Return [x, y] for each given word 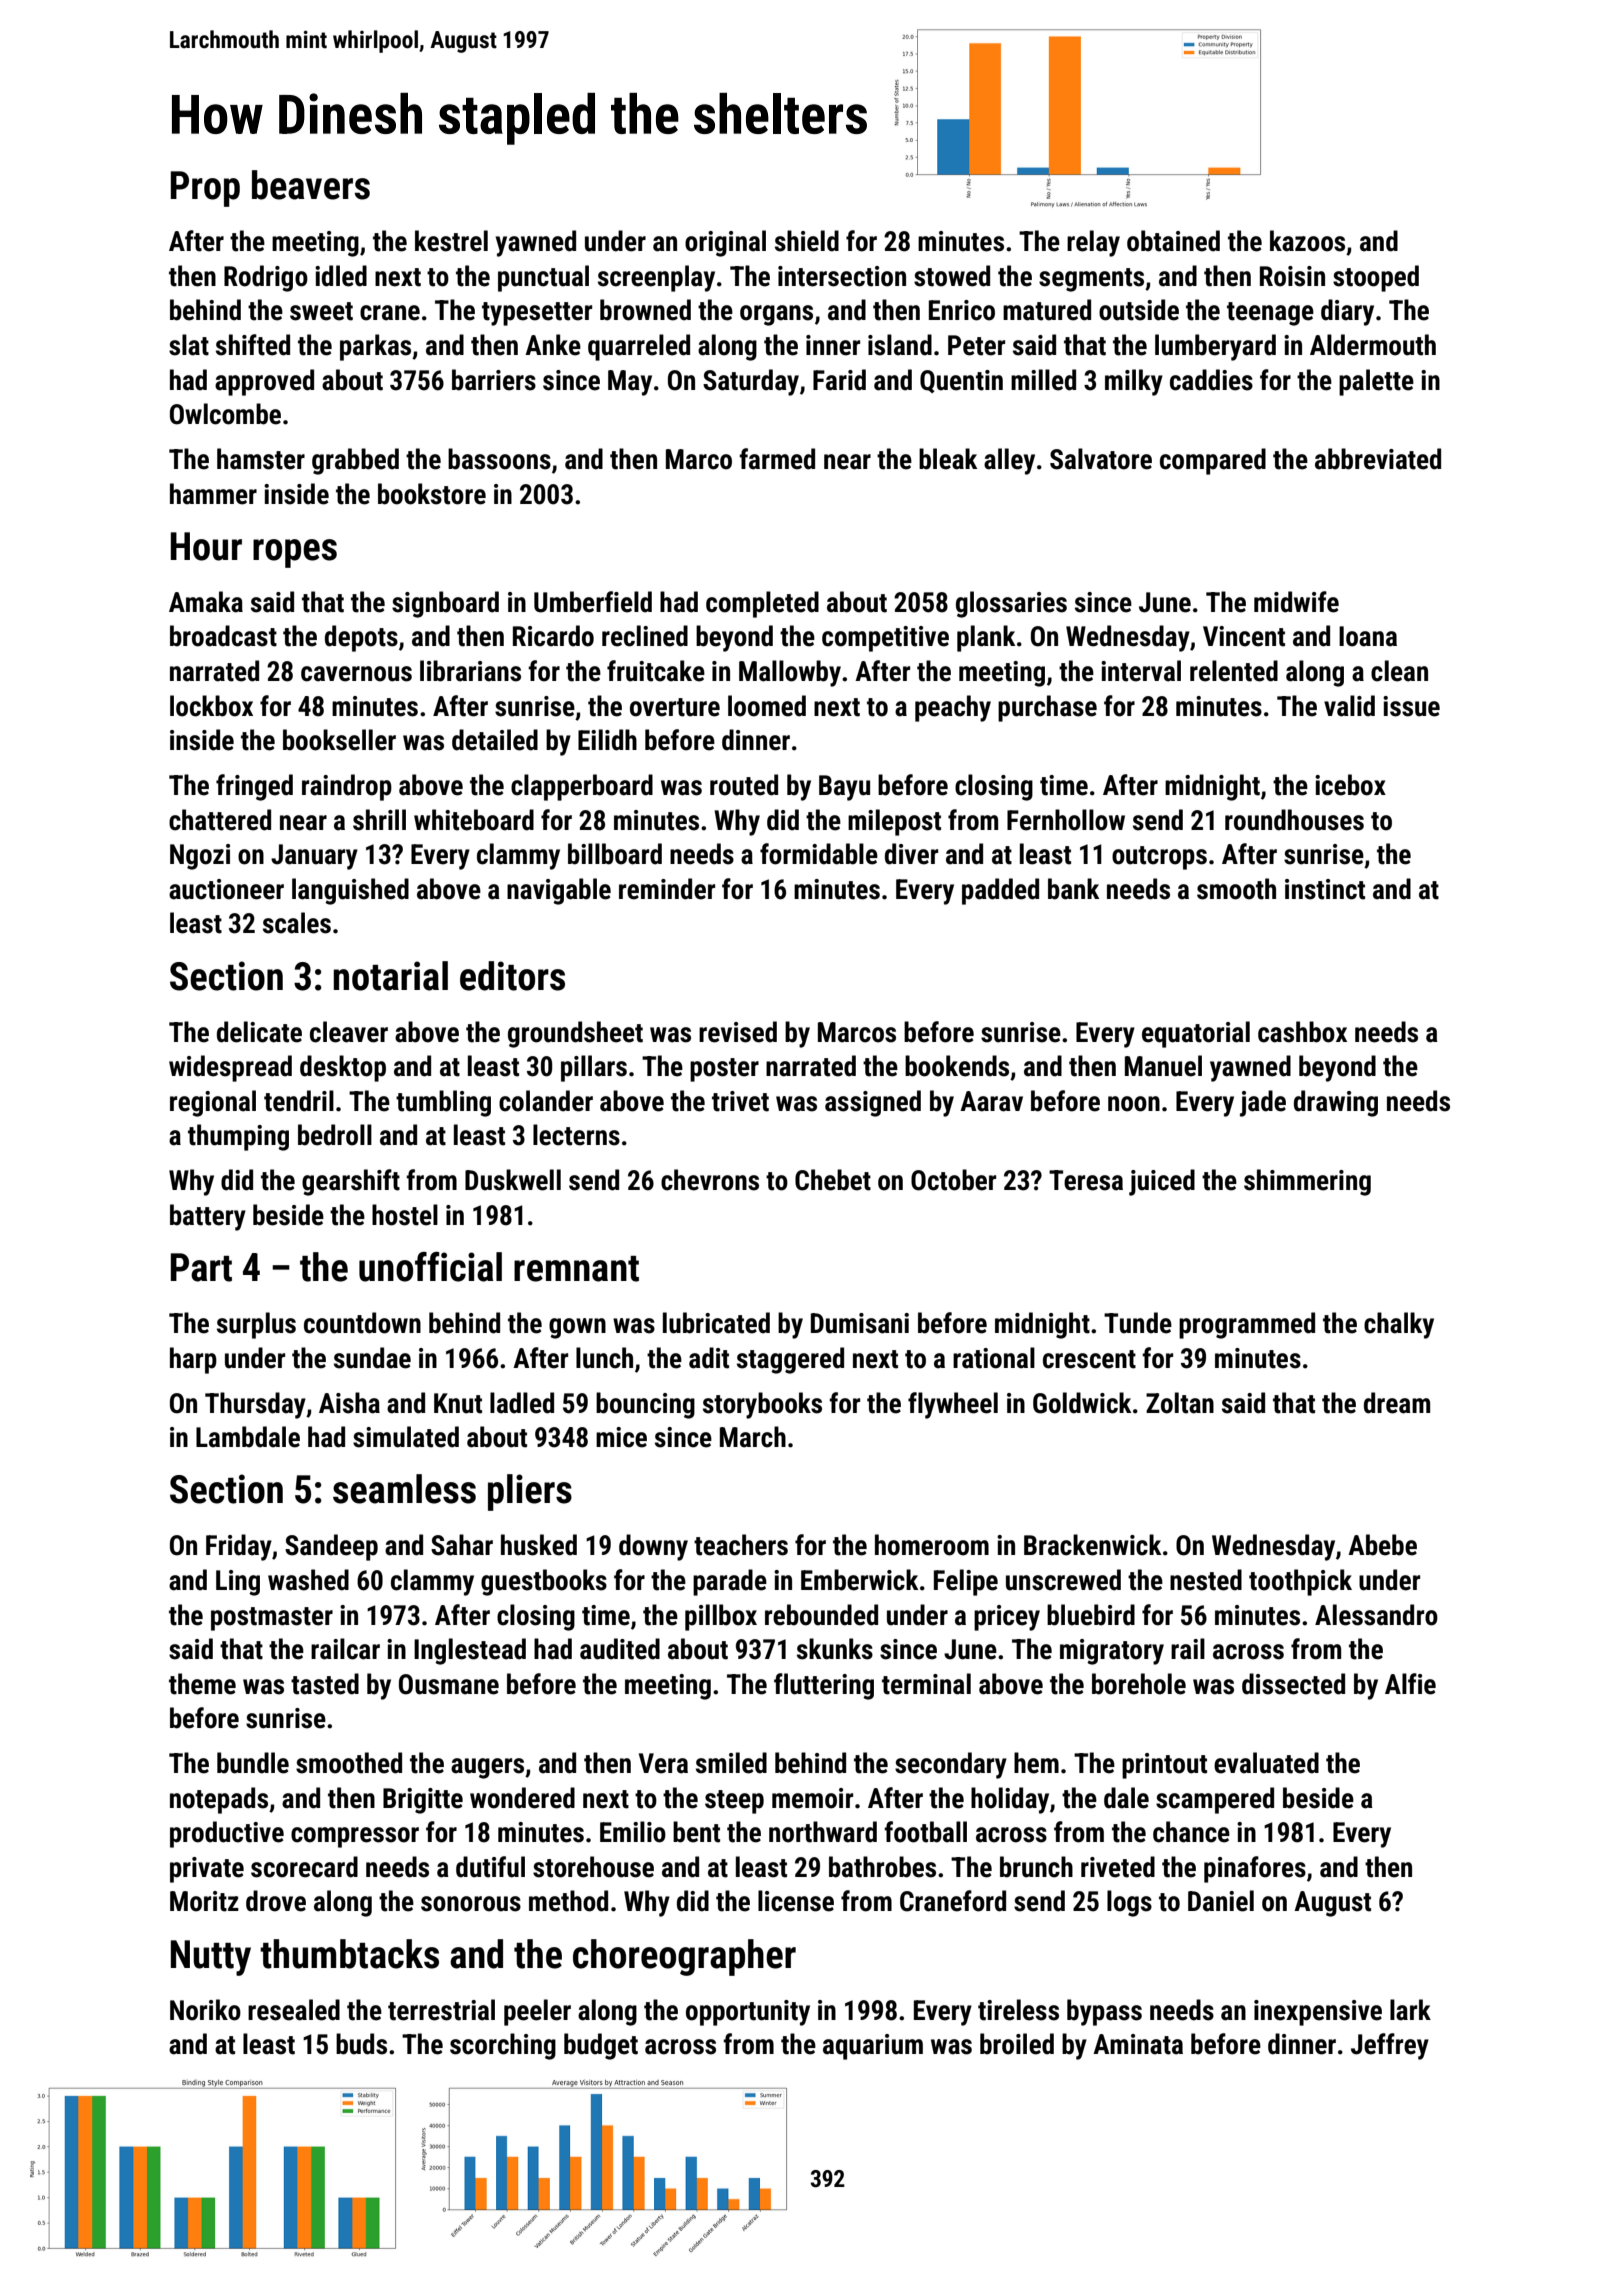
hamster [261, 459]
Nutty [211, 1958]
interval [1141, 671]
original [725, 243]
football [925, 1832]
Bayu [844, 788]
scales [297, 923]
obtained [1173, 241]
